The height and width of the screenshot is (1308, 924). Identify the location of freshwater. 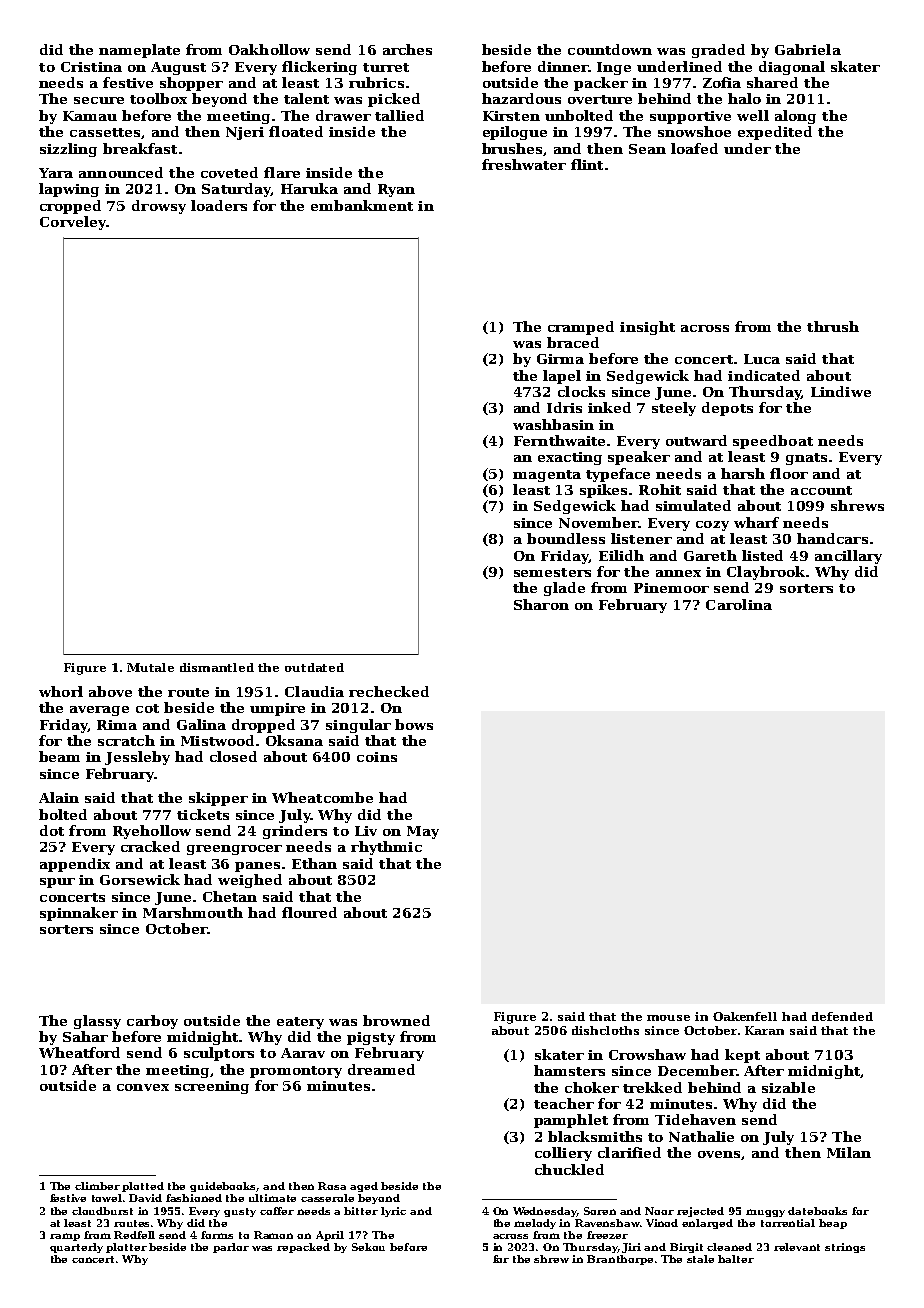
(524, 164).
